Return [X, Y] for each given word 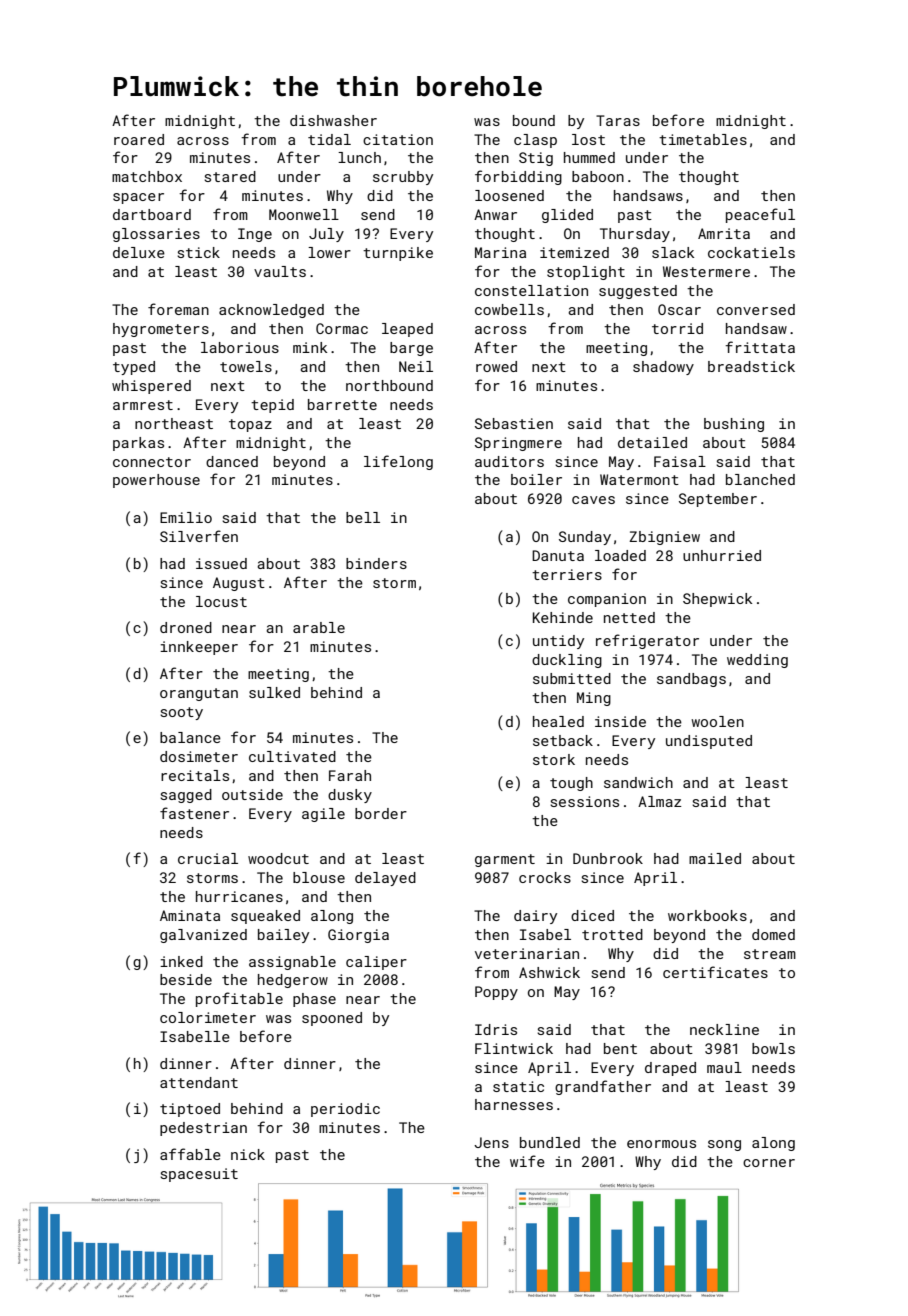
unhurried [722, 555]
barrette [342, 404]
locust [221, 601]
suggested [638, 292]
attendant [199, 1082]
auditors [509, 461]
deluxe [139, 252]
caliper [376, 963]
